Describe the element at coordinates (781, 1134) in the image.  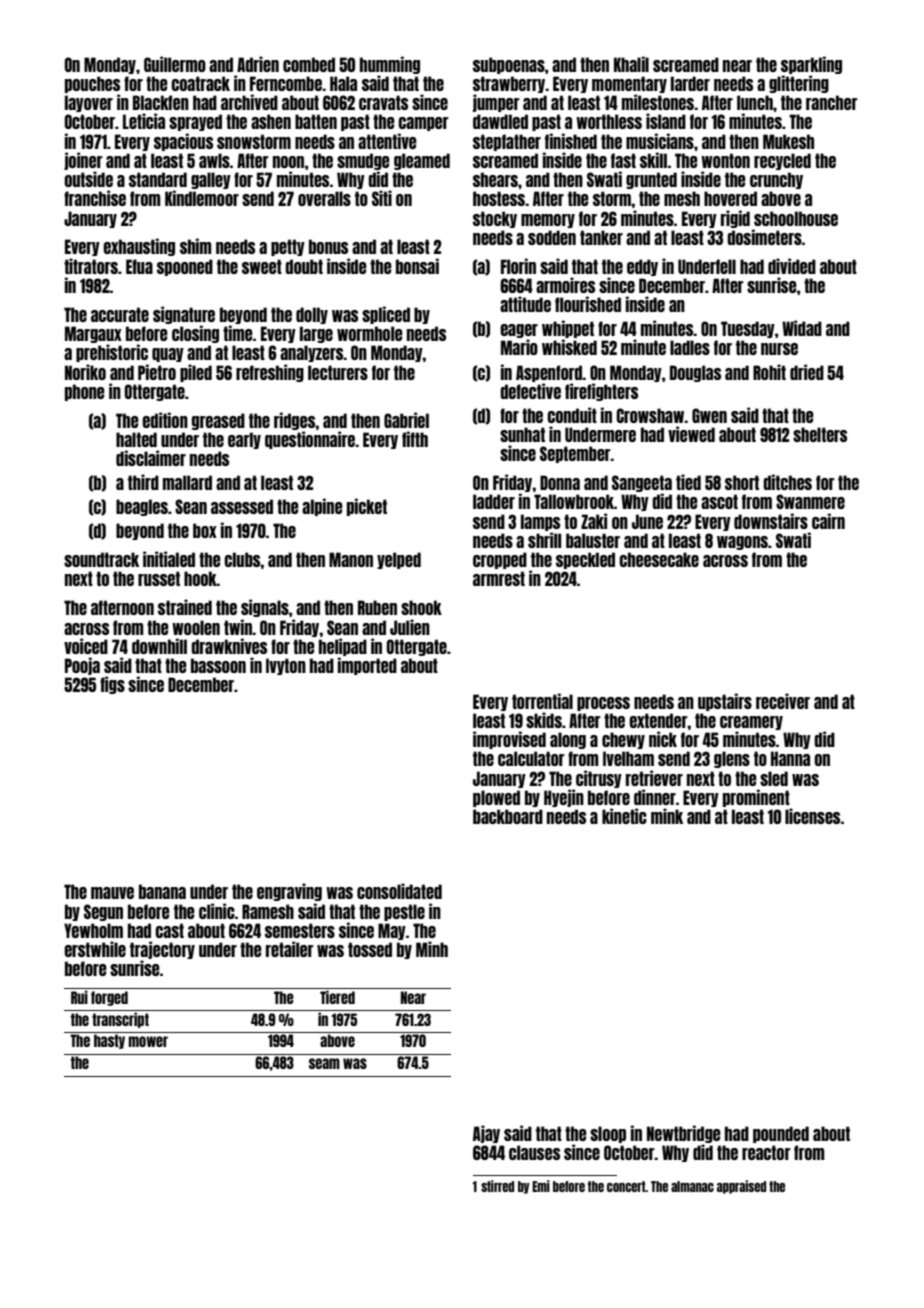
I see `pounded` at that location.
